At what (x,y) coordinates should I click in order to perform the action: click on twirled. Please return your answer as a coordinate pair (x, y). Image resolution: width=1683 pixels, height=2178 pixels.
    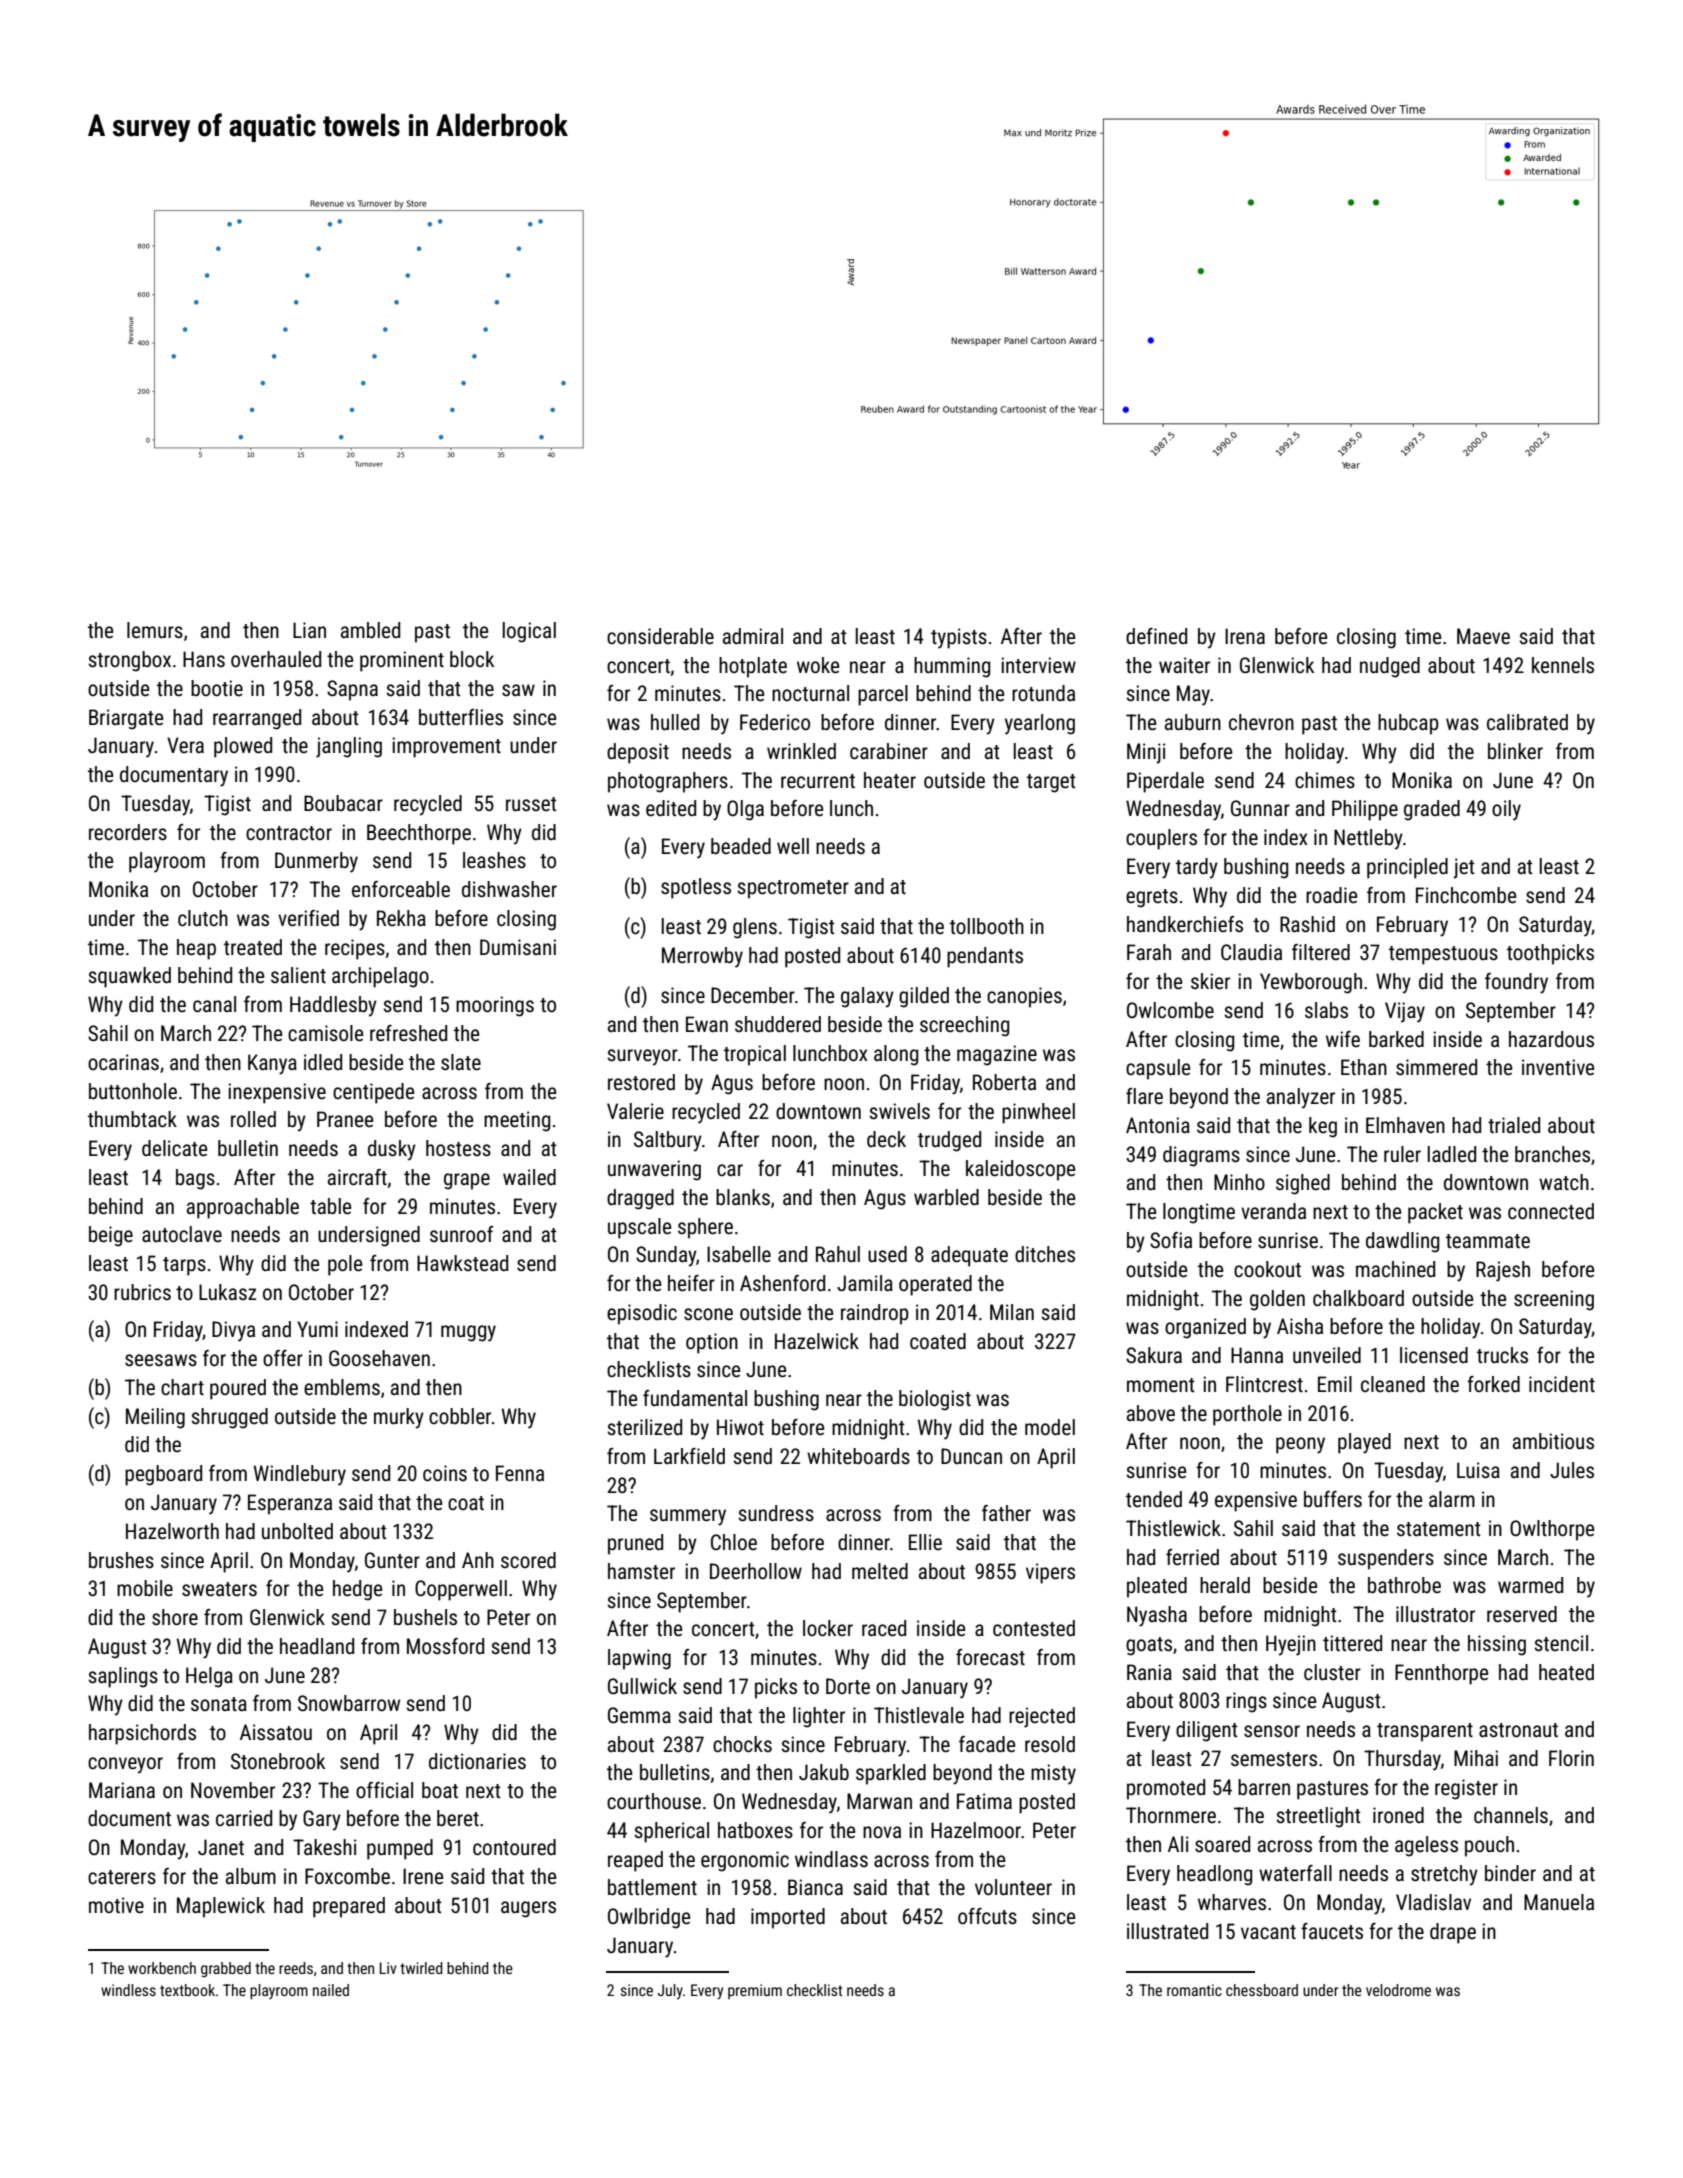
    Looking at the image, I should click on (421, 1968).
